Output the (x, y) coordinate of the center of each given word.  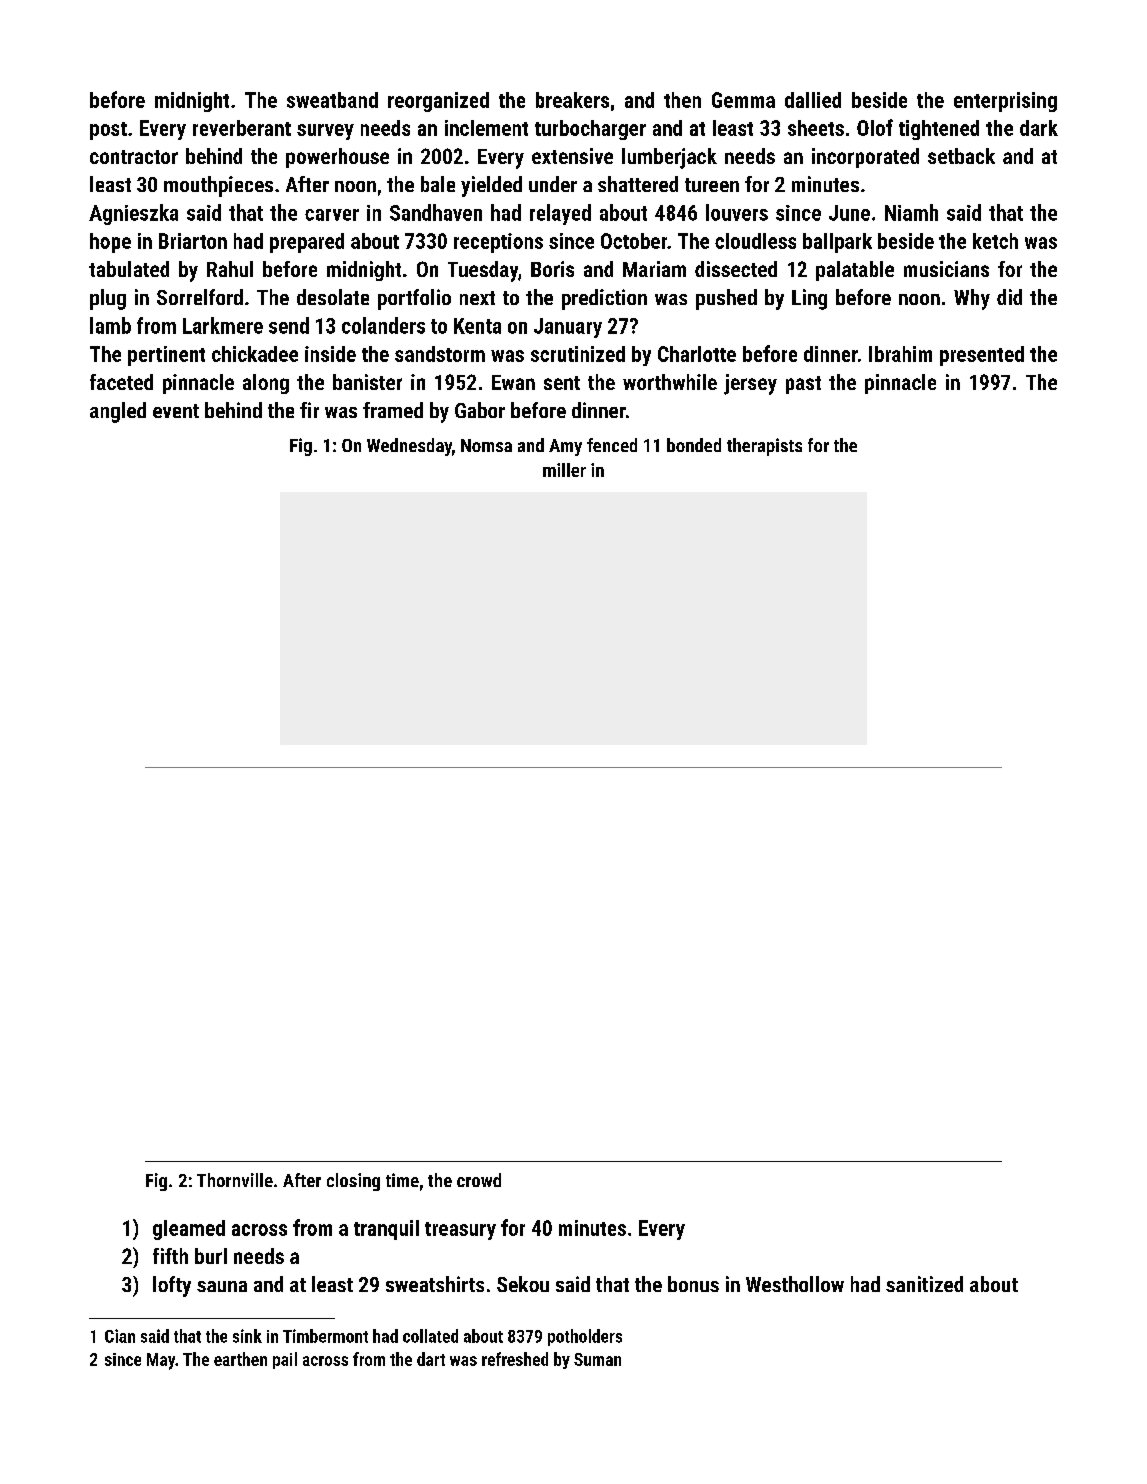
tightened (939, 130)
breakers (572, 100)
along (266, 384)
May (161, 1361)
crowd (479, 1180)
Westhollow (795, 1284)
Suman (597, 1359)
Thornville (235, 1180)
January (568, 328)
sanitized (924, 1284)
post (108, 131)
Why (972, 299)
